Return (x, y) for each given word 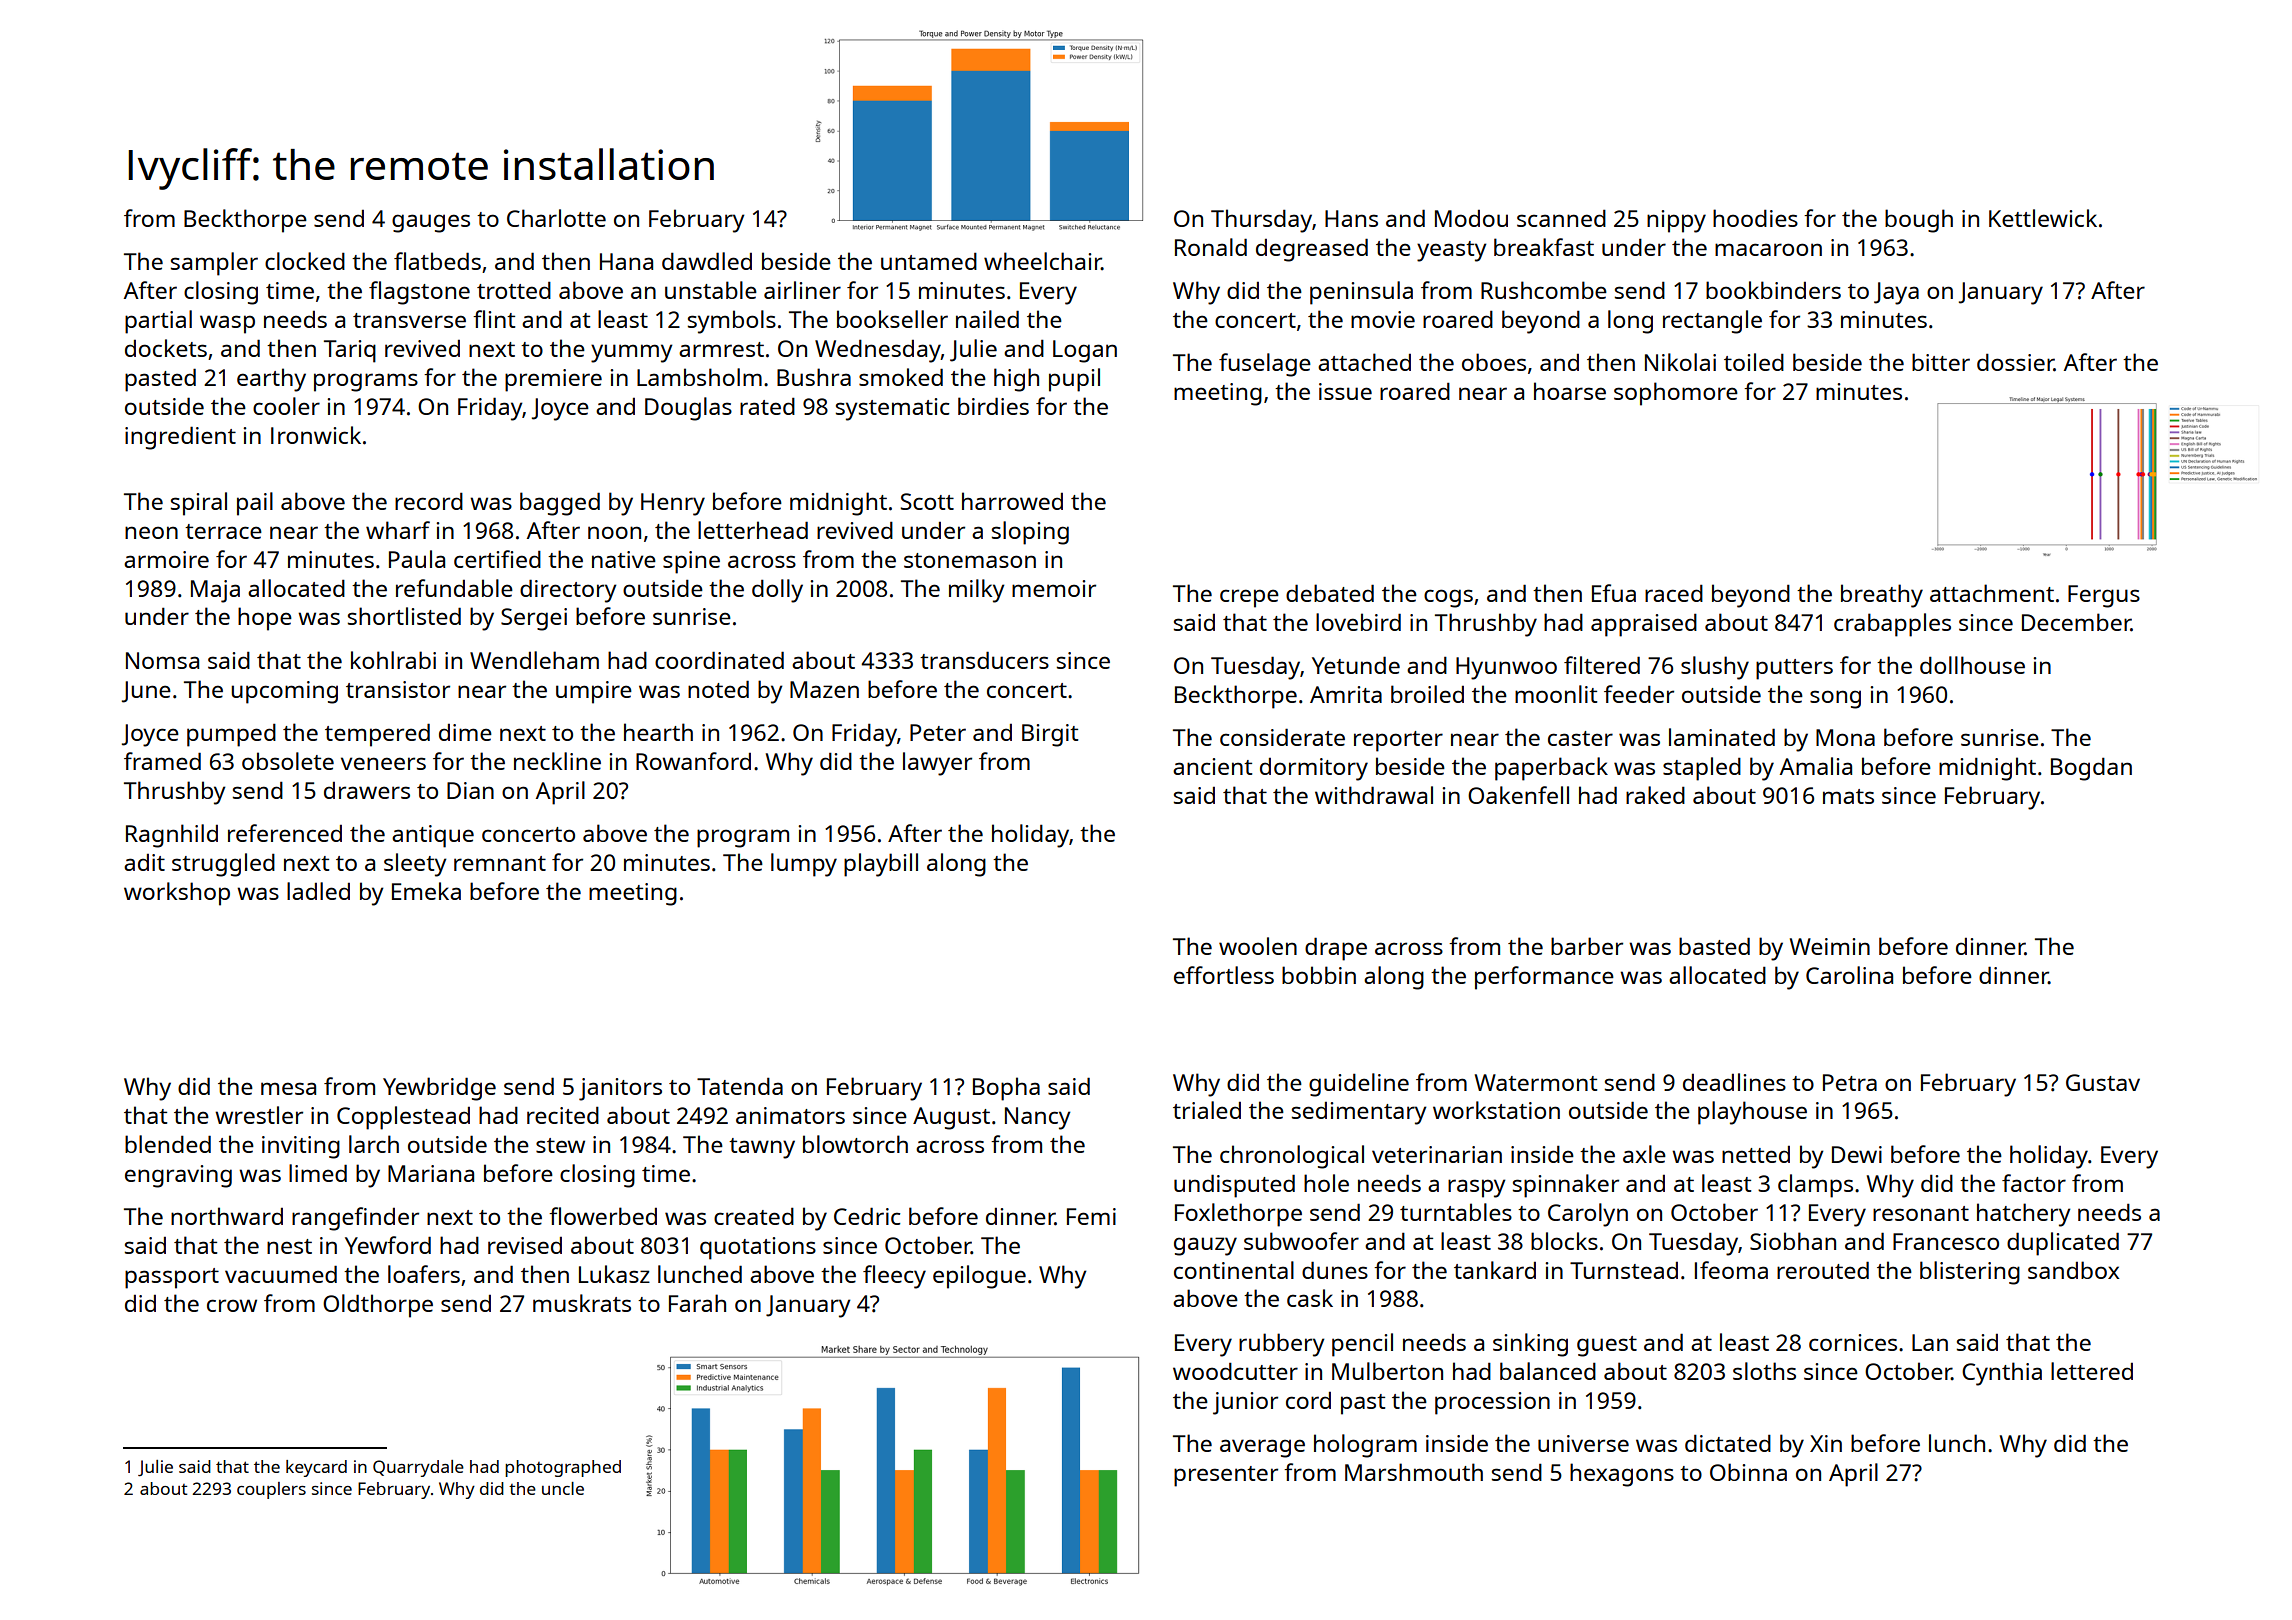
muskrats (582, 1303)
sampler (214, 264)
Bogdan (2091, 769)
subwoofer (1301, 1241)
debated (1330, 593)
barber (1587, 946)
